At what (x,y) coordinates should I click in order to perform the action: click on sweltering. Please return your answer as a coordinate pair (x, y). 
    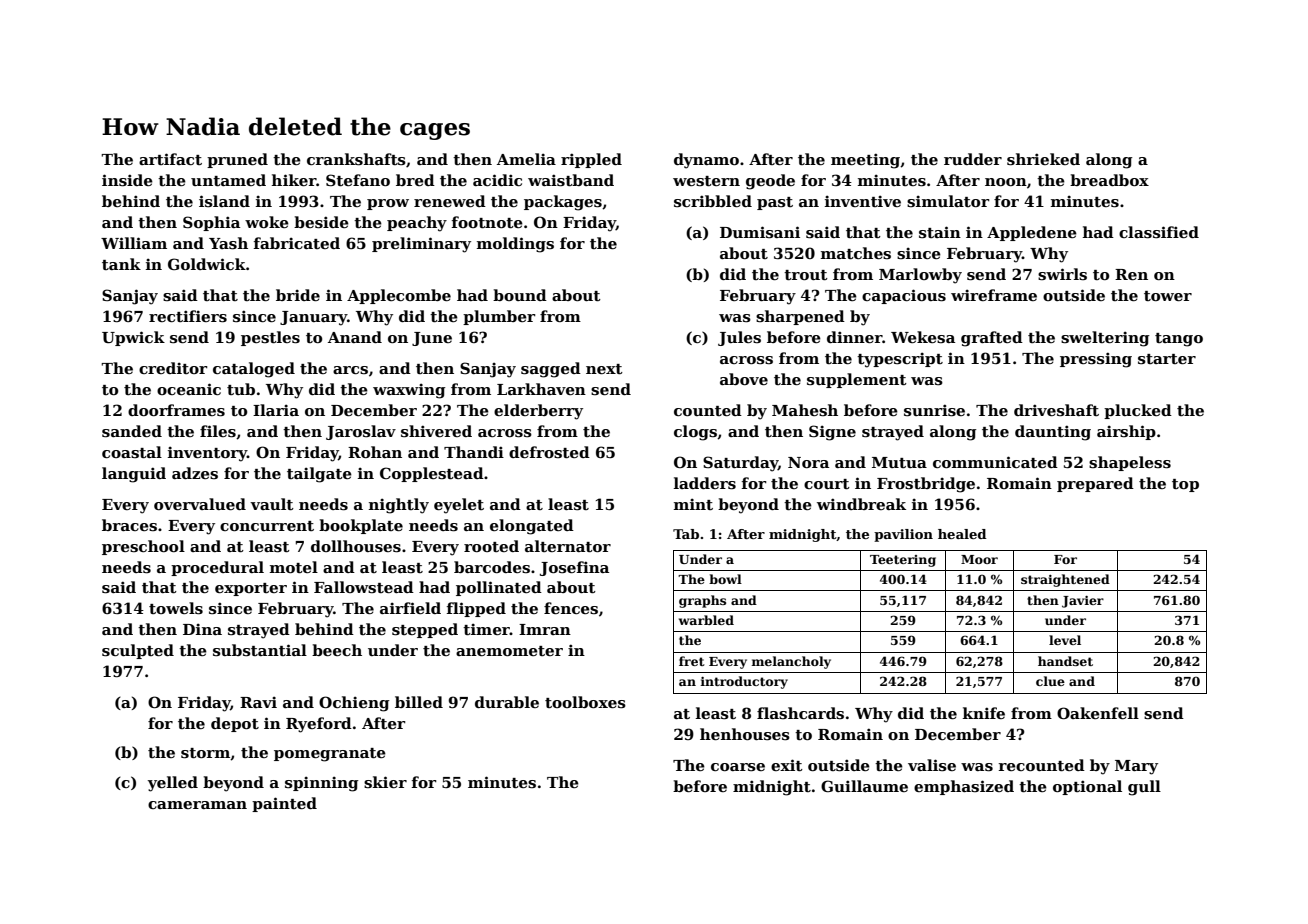
    Looking at the image, I should click on (1105, 339).
